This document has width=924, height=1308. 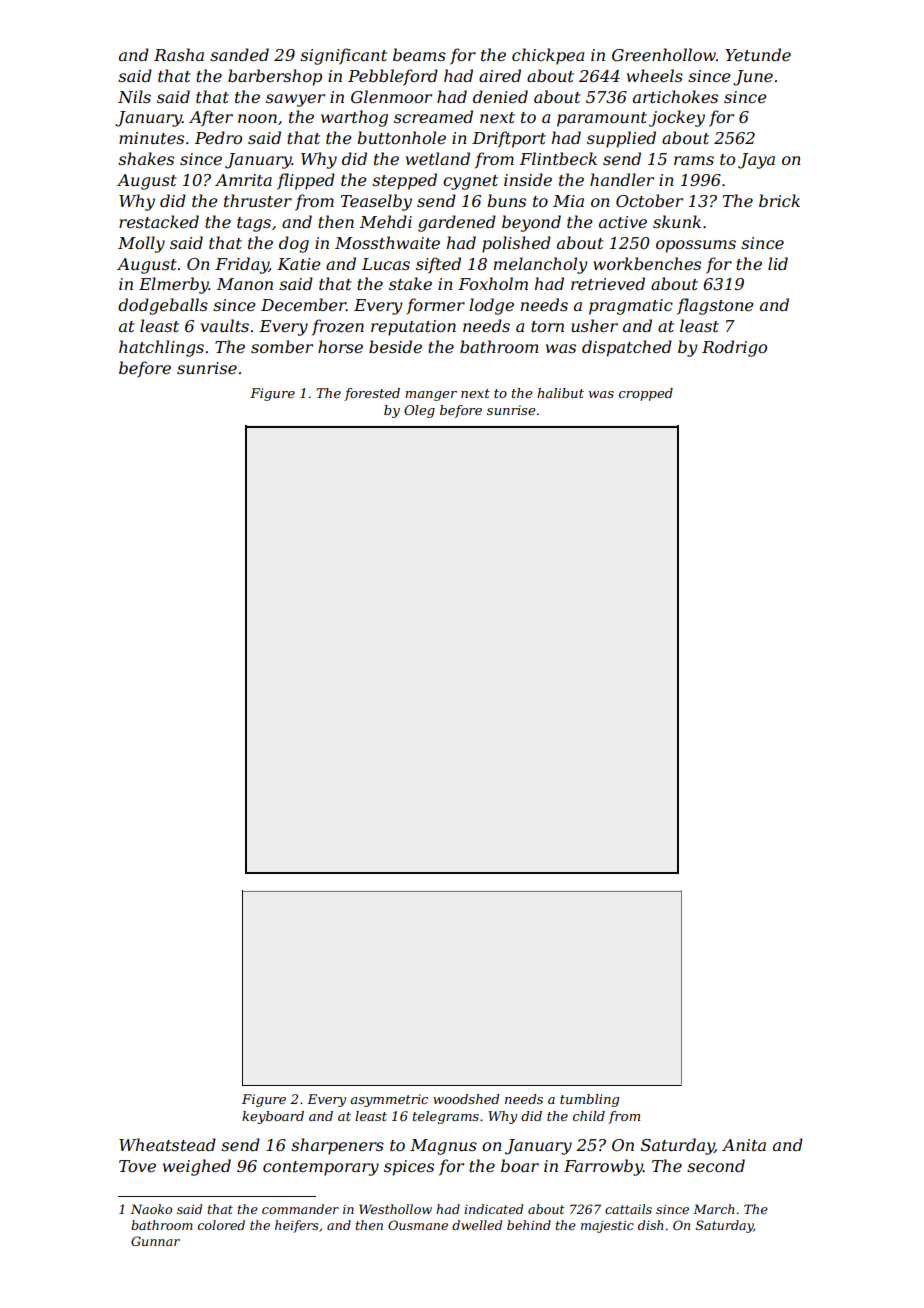 What do you see at coordinates (646, 394) in the document?
I see `cropped` at bounding box center [646, 394].
